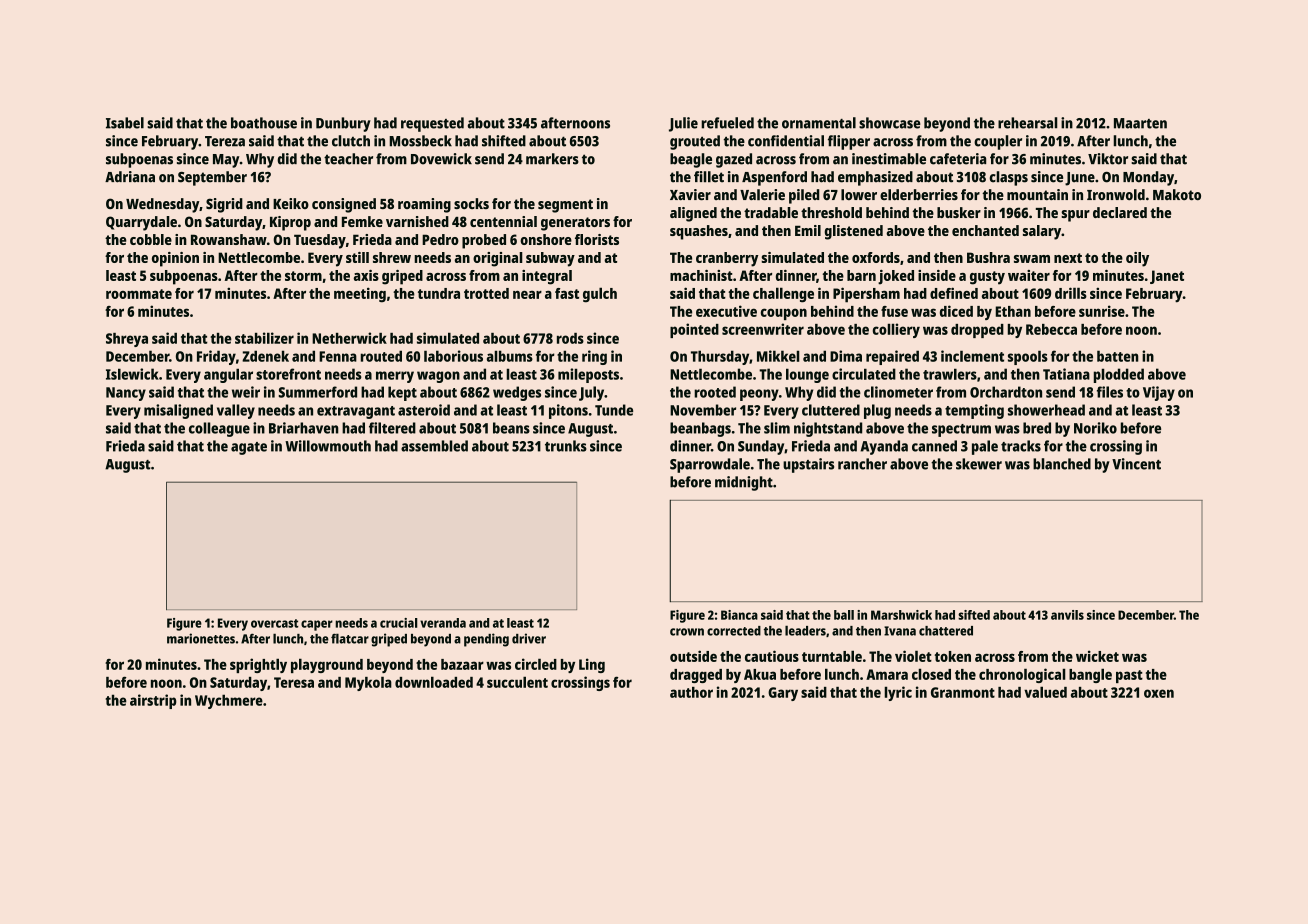 The width and height of the document is (1308, 924). Describe the element at coordinates (862, 464) in the document. I see `rancher` at that location.
